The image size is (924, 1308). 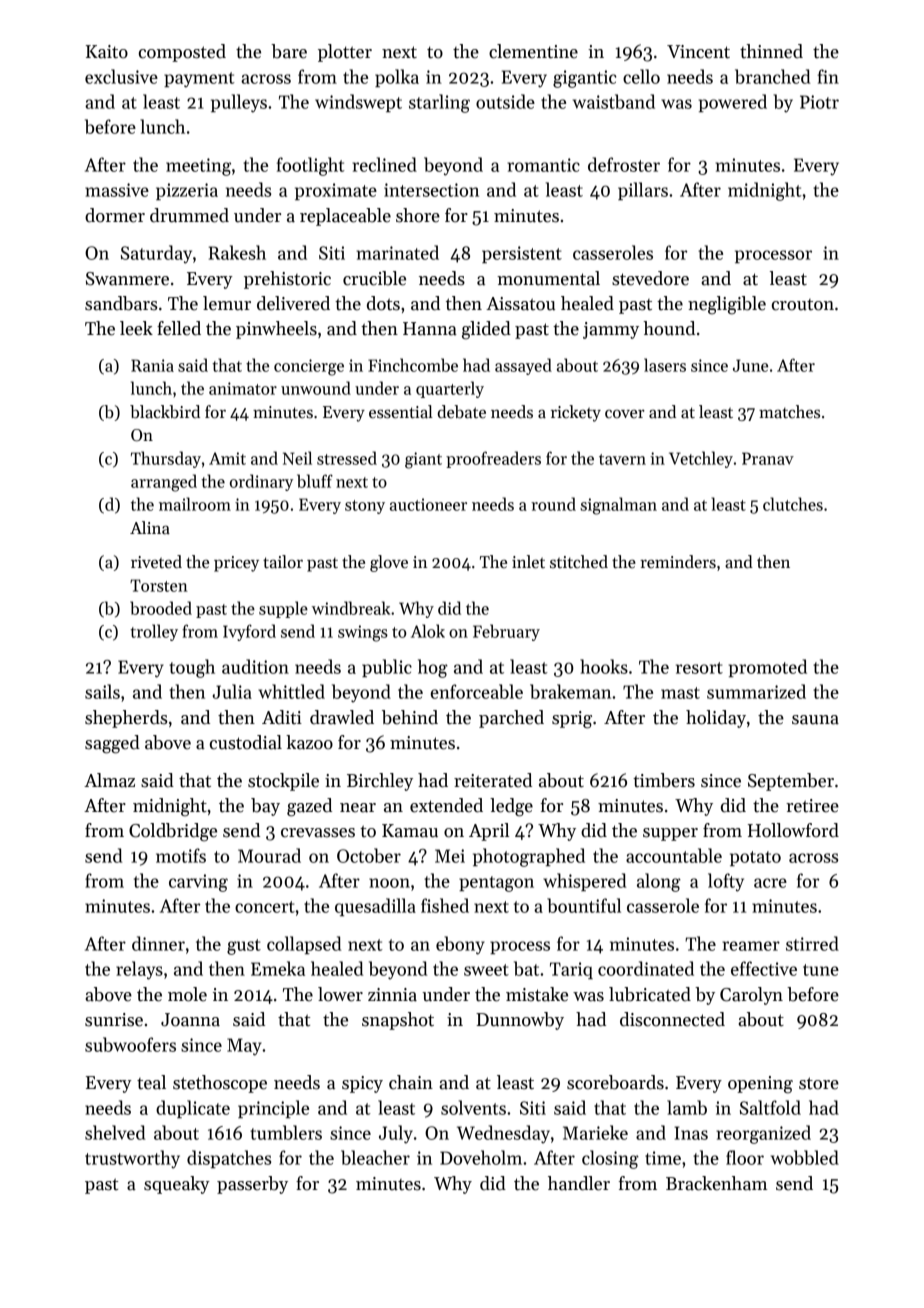 I want to click on brooded, so click(x=161, y=608).
